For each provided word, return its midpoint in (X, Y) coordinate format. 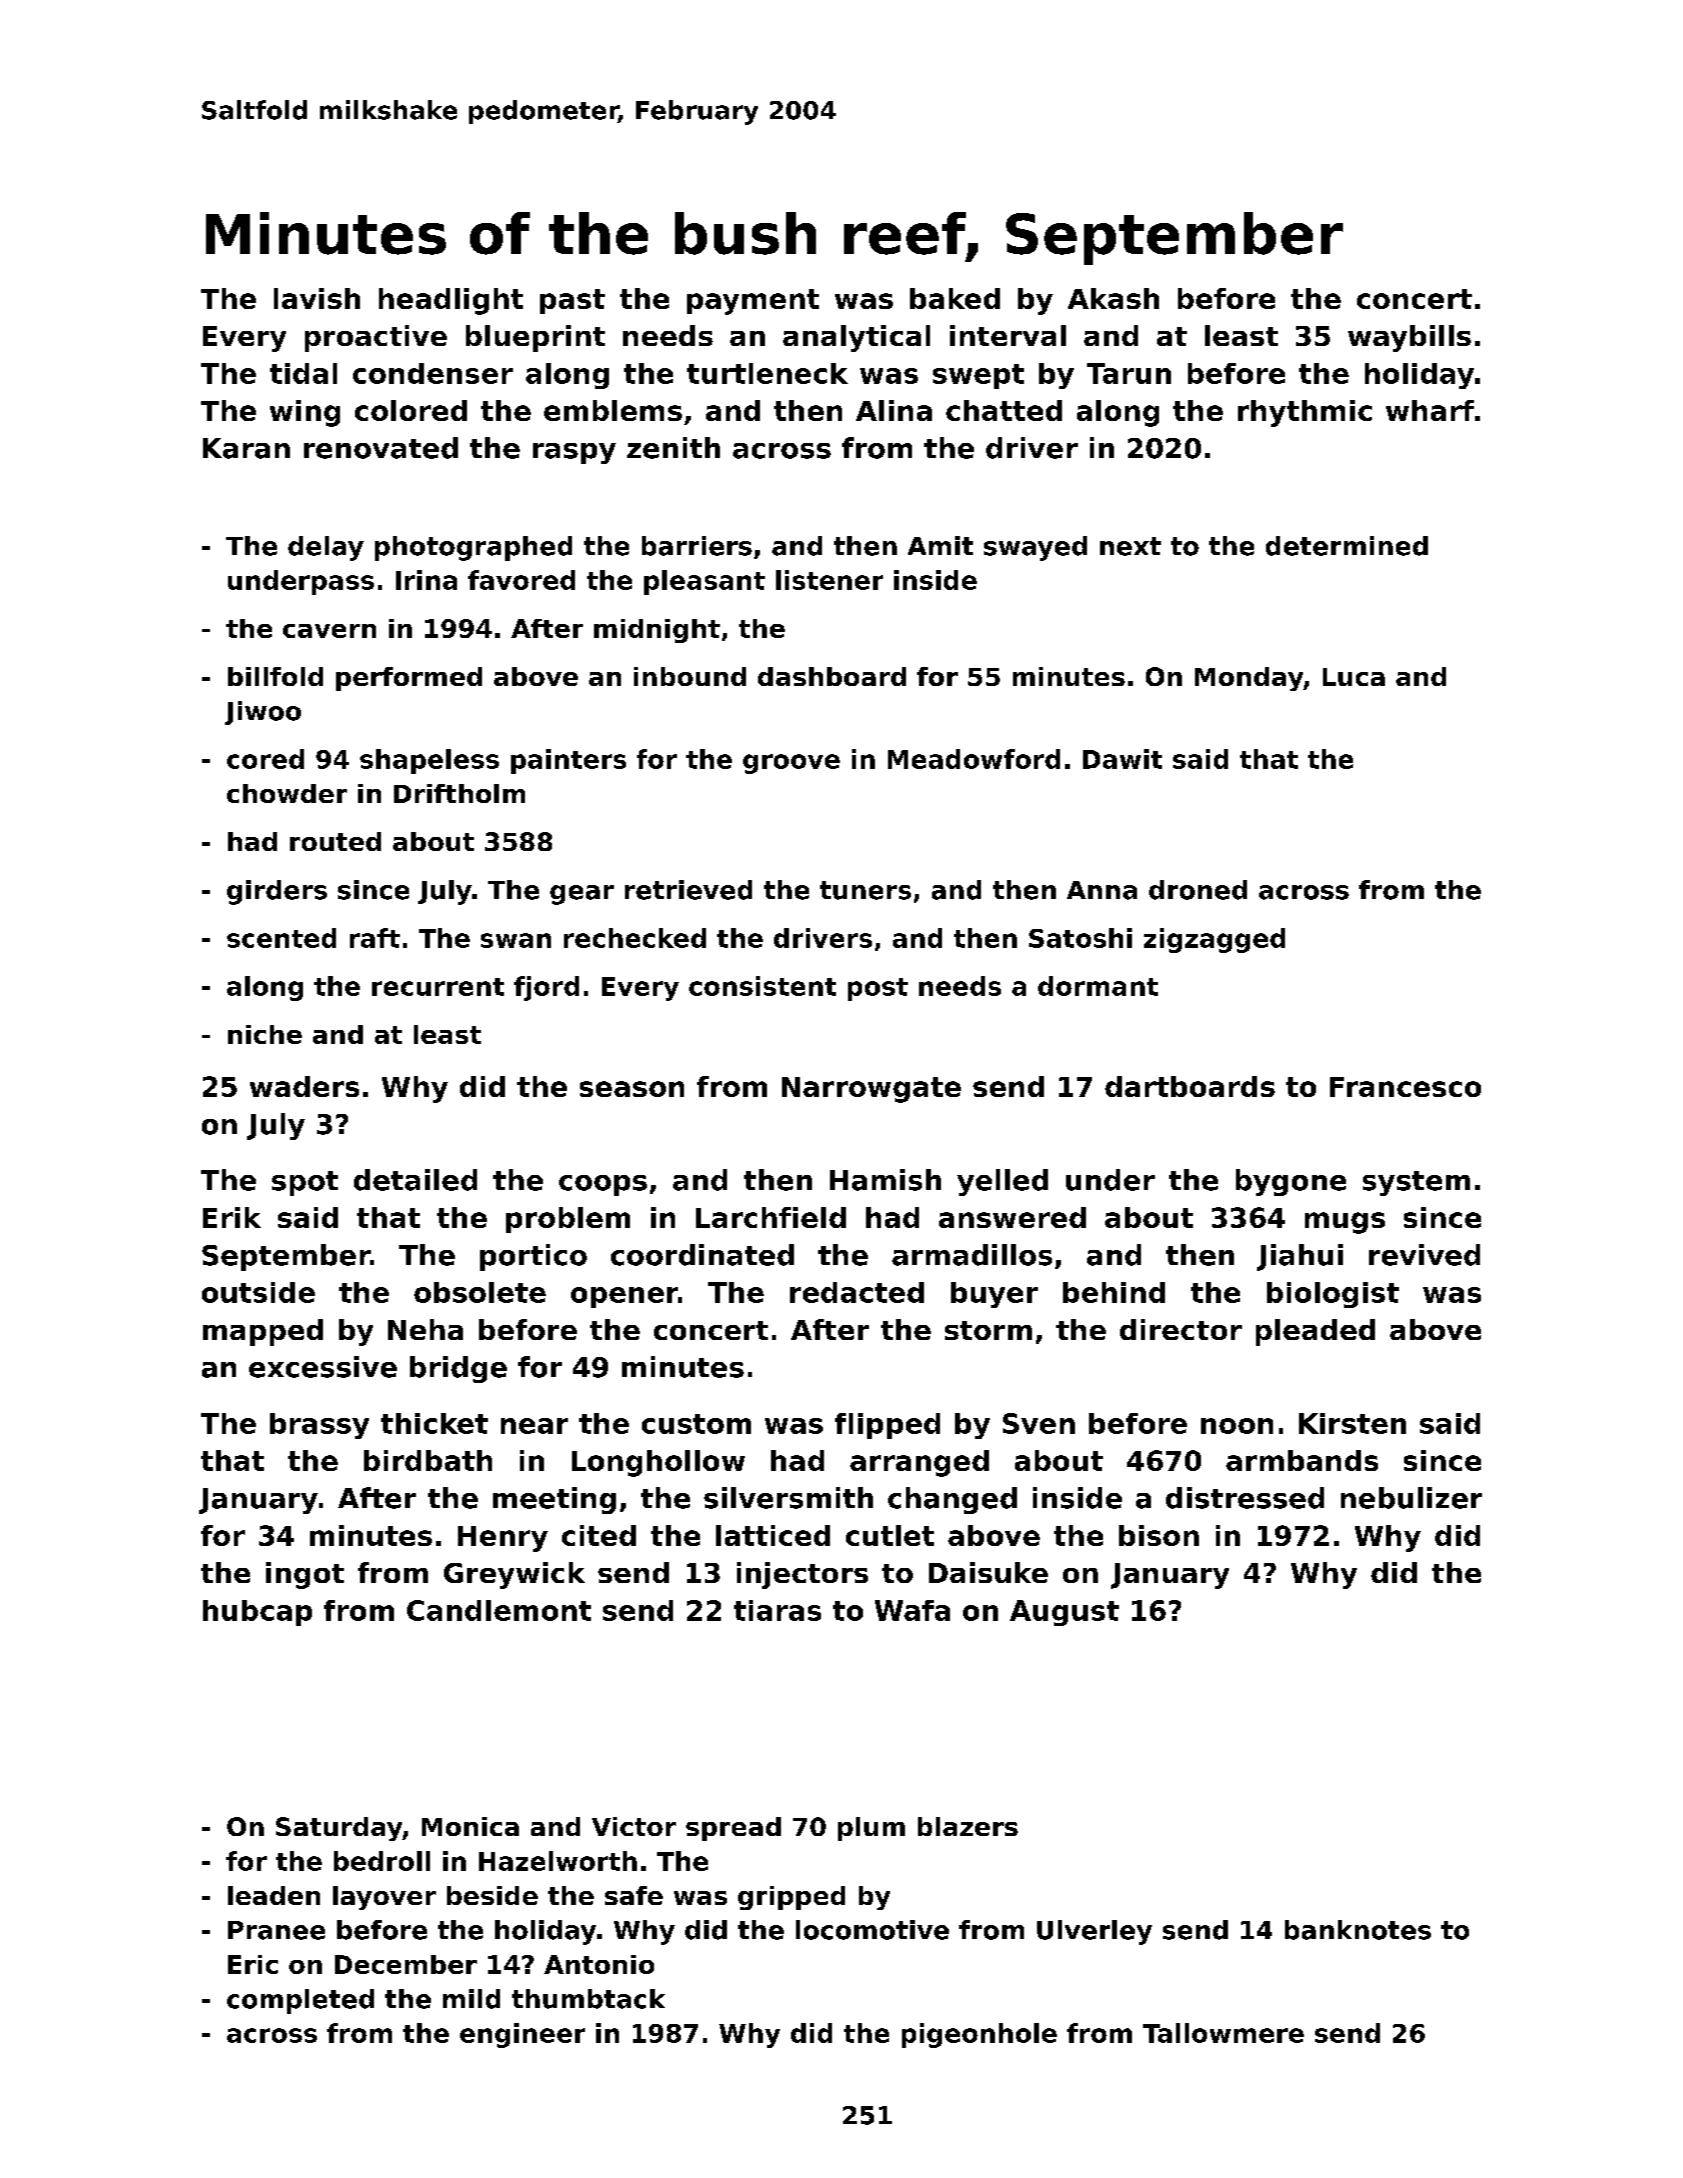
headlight (451, 301)
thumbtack (588, 1999)
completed (300, 2001)
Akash (1113, 298)
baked (955, 298)
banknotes (1358, 1930)
